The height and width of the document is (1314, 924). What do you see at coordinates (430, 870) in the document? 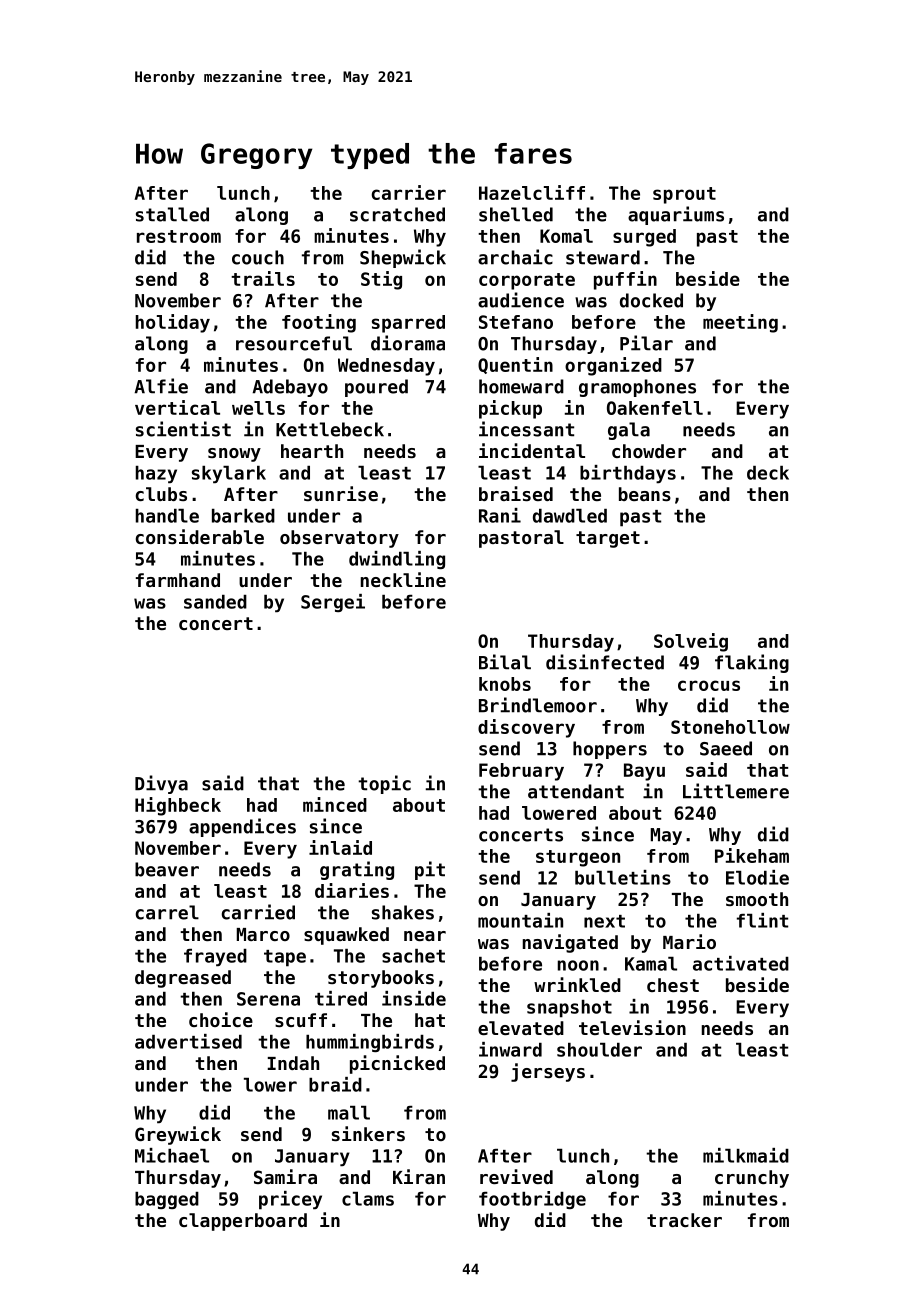
I see `pit` at bounding box center [430, 870].
